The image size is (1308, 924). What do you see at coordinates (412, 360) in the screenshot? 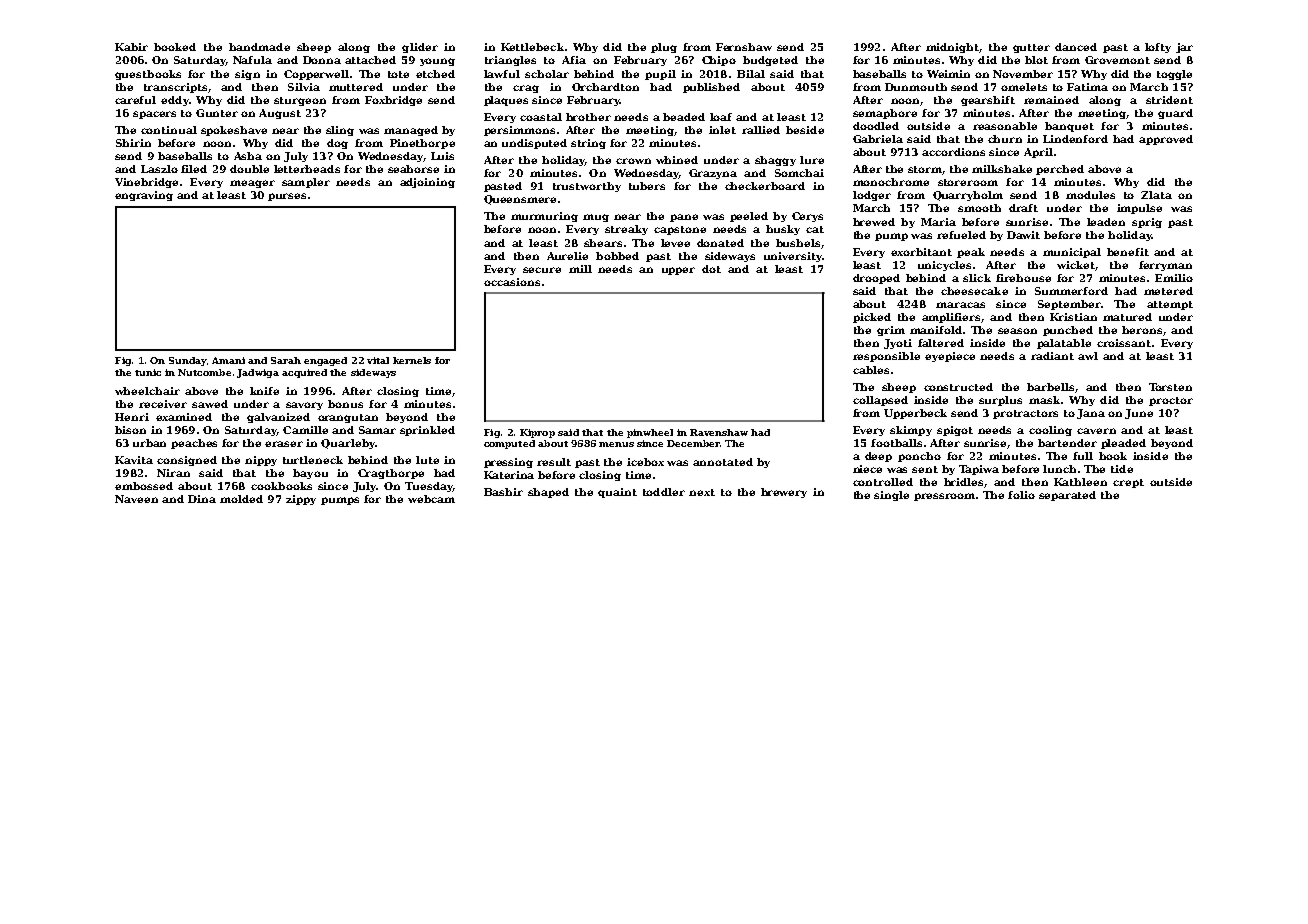
I see `kernels` at bounding box center [412, 360].
